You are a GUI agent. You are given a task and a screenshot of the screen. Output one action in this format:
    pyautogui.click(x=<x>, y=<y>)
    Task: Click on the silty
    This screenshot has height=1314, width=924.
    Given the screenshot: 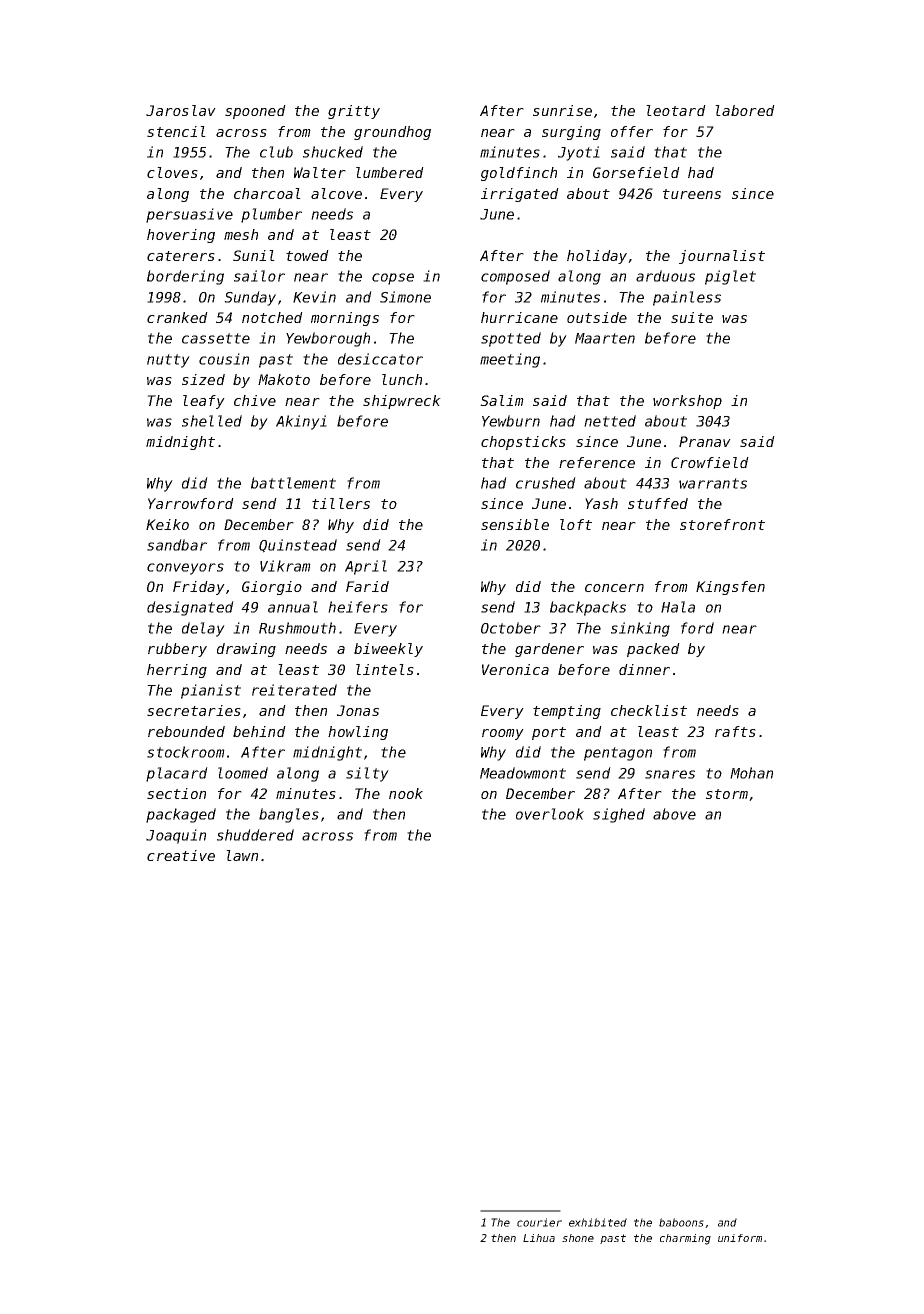 What is the action you would take?
    pyautogui.click(x=367, y=774)
